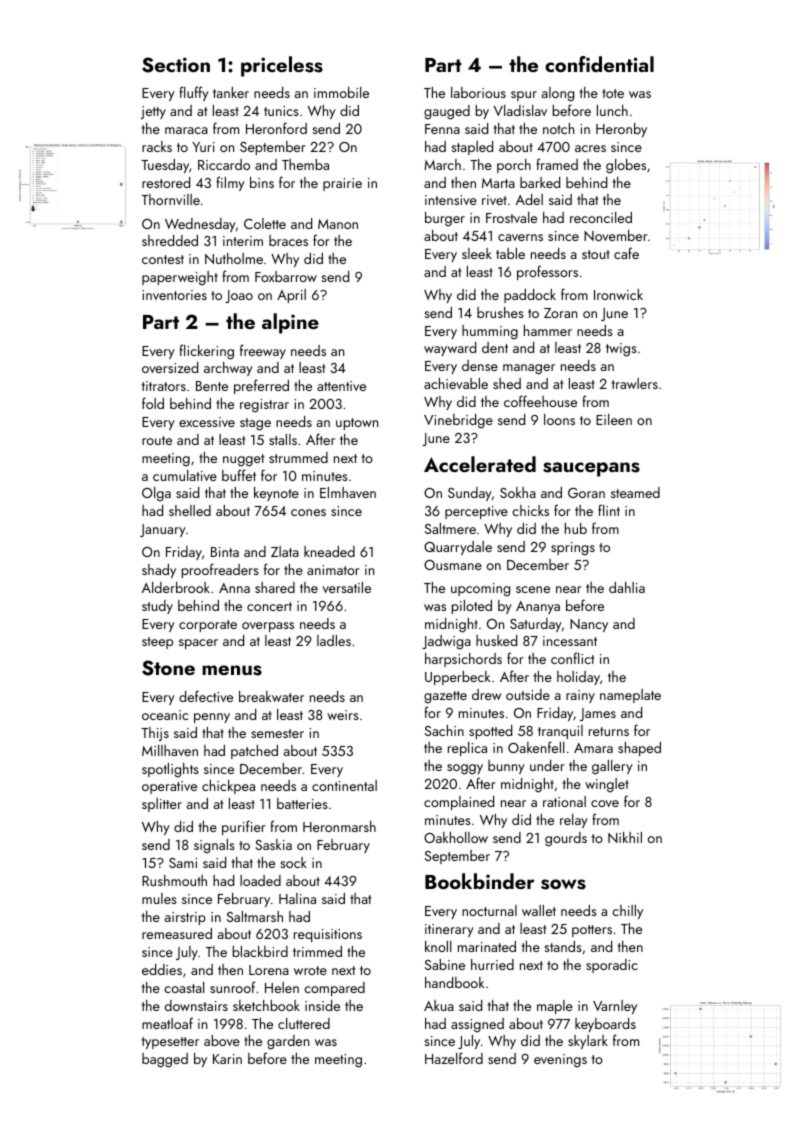  I want to click on Karin, so click(227, 1059).
